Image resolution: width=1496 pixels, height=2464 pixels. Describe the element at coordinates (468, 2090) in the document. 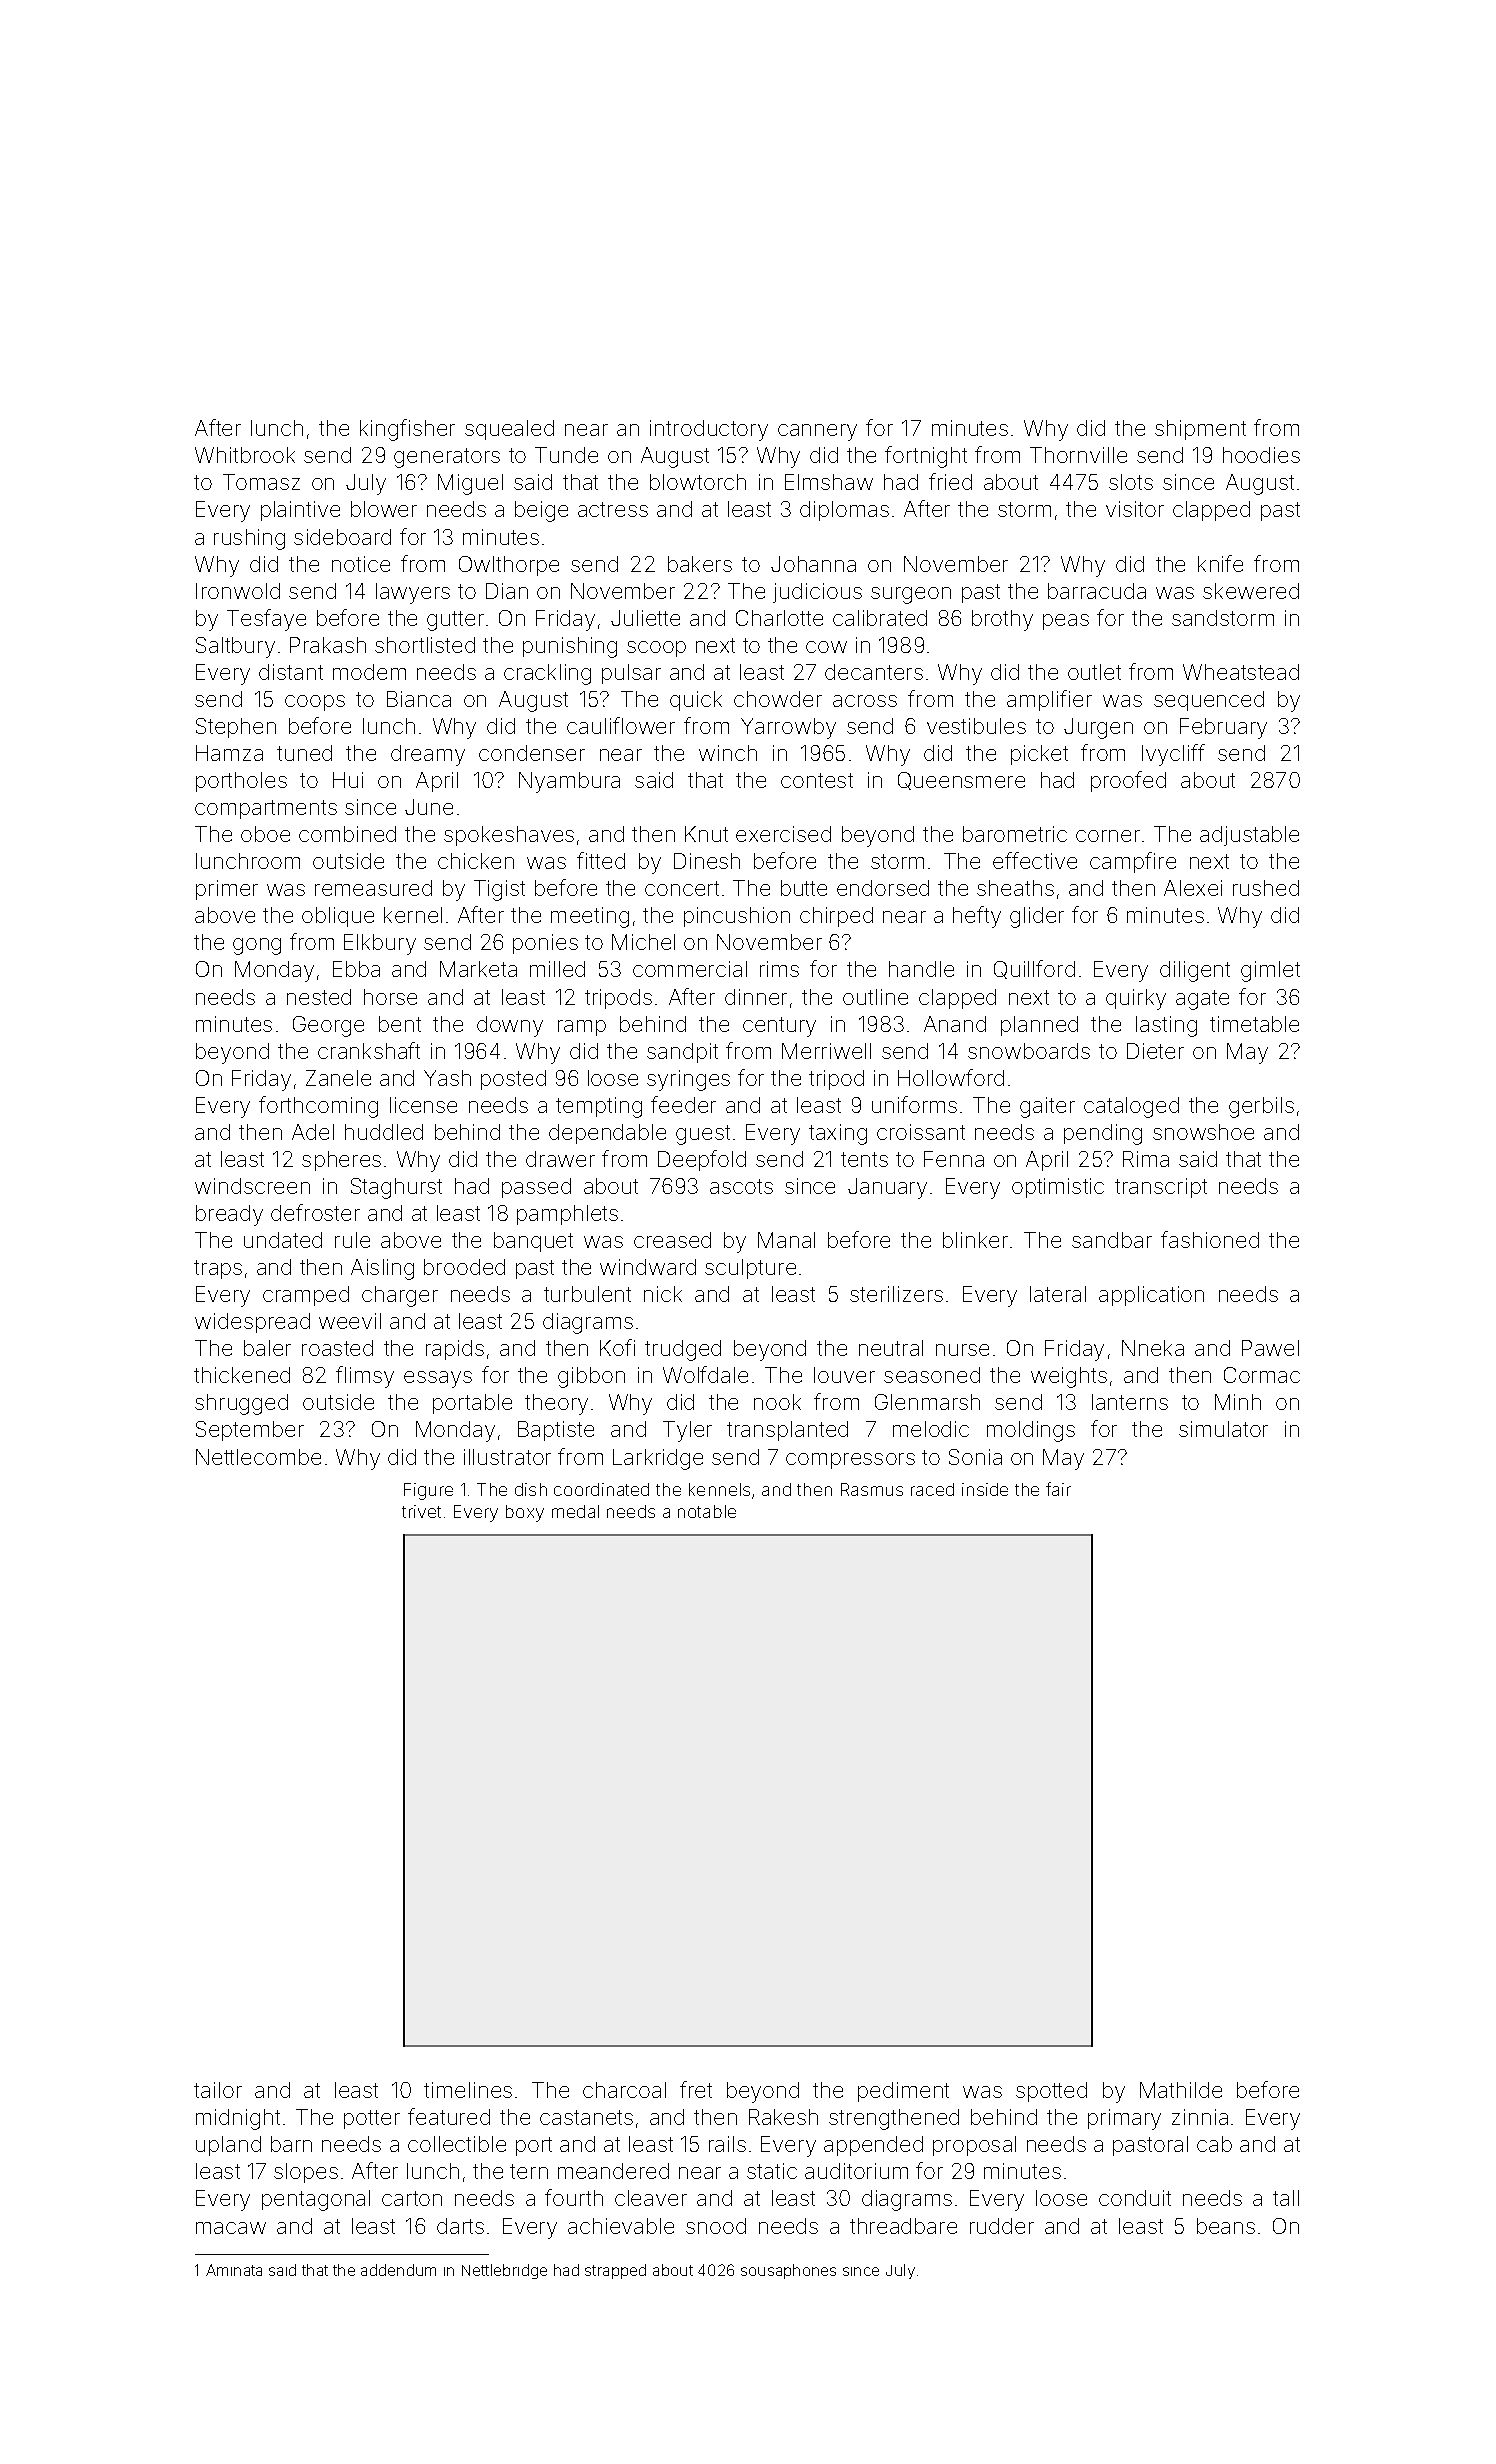

I see `timelines` at that location.
